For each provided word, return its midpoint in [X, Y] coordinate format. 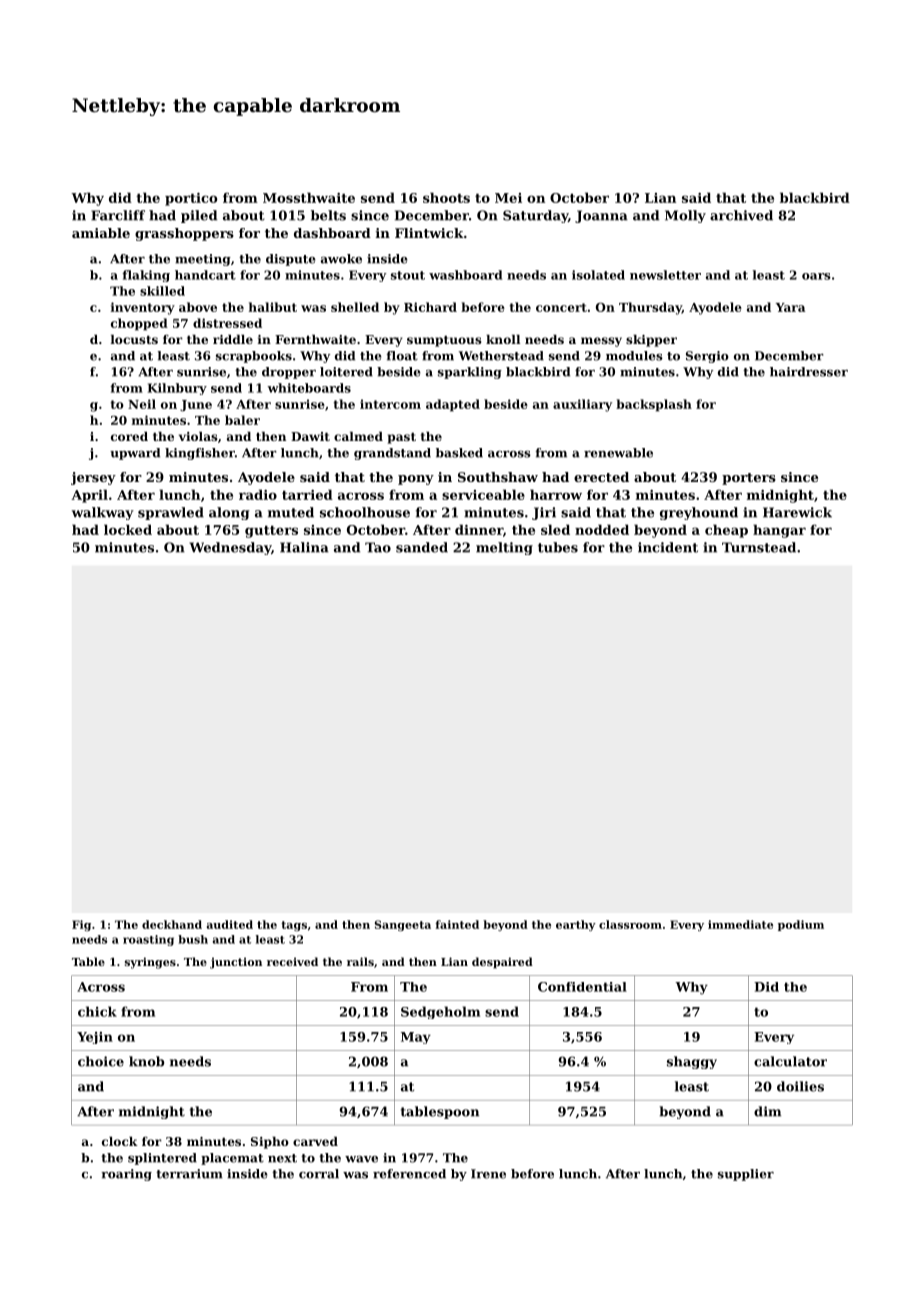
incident [668, 547]
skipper [651, 341]
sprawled [171, 513]
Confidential [582, 987]
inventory [143, 308]
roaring [126, 1175]
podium [801, 925]
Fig [81, 925]
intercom [390, 404]
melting [504, 548]
